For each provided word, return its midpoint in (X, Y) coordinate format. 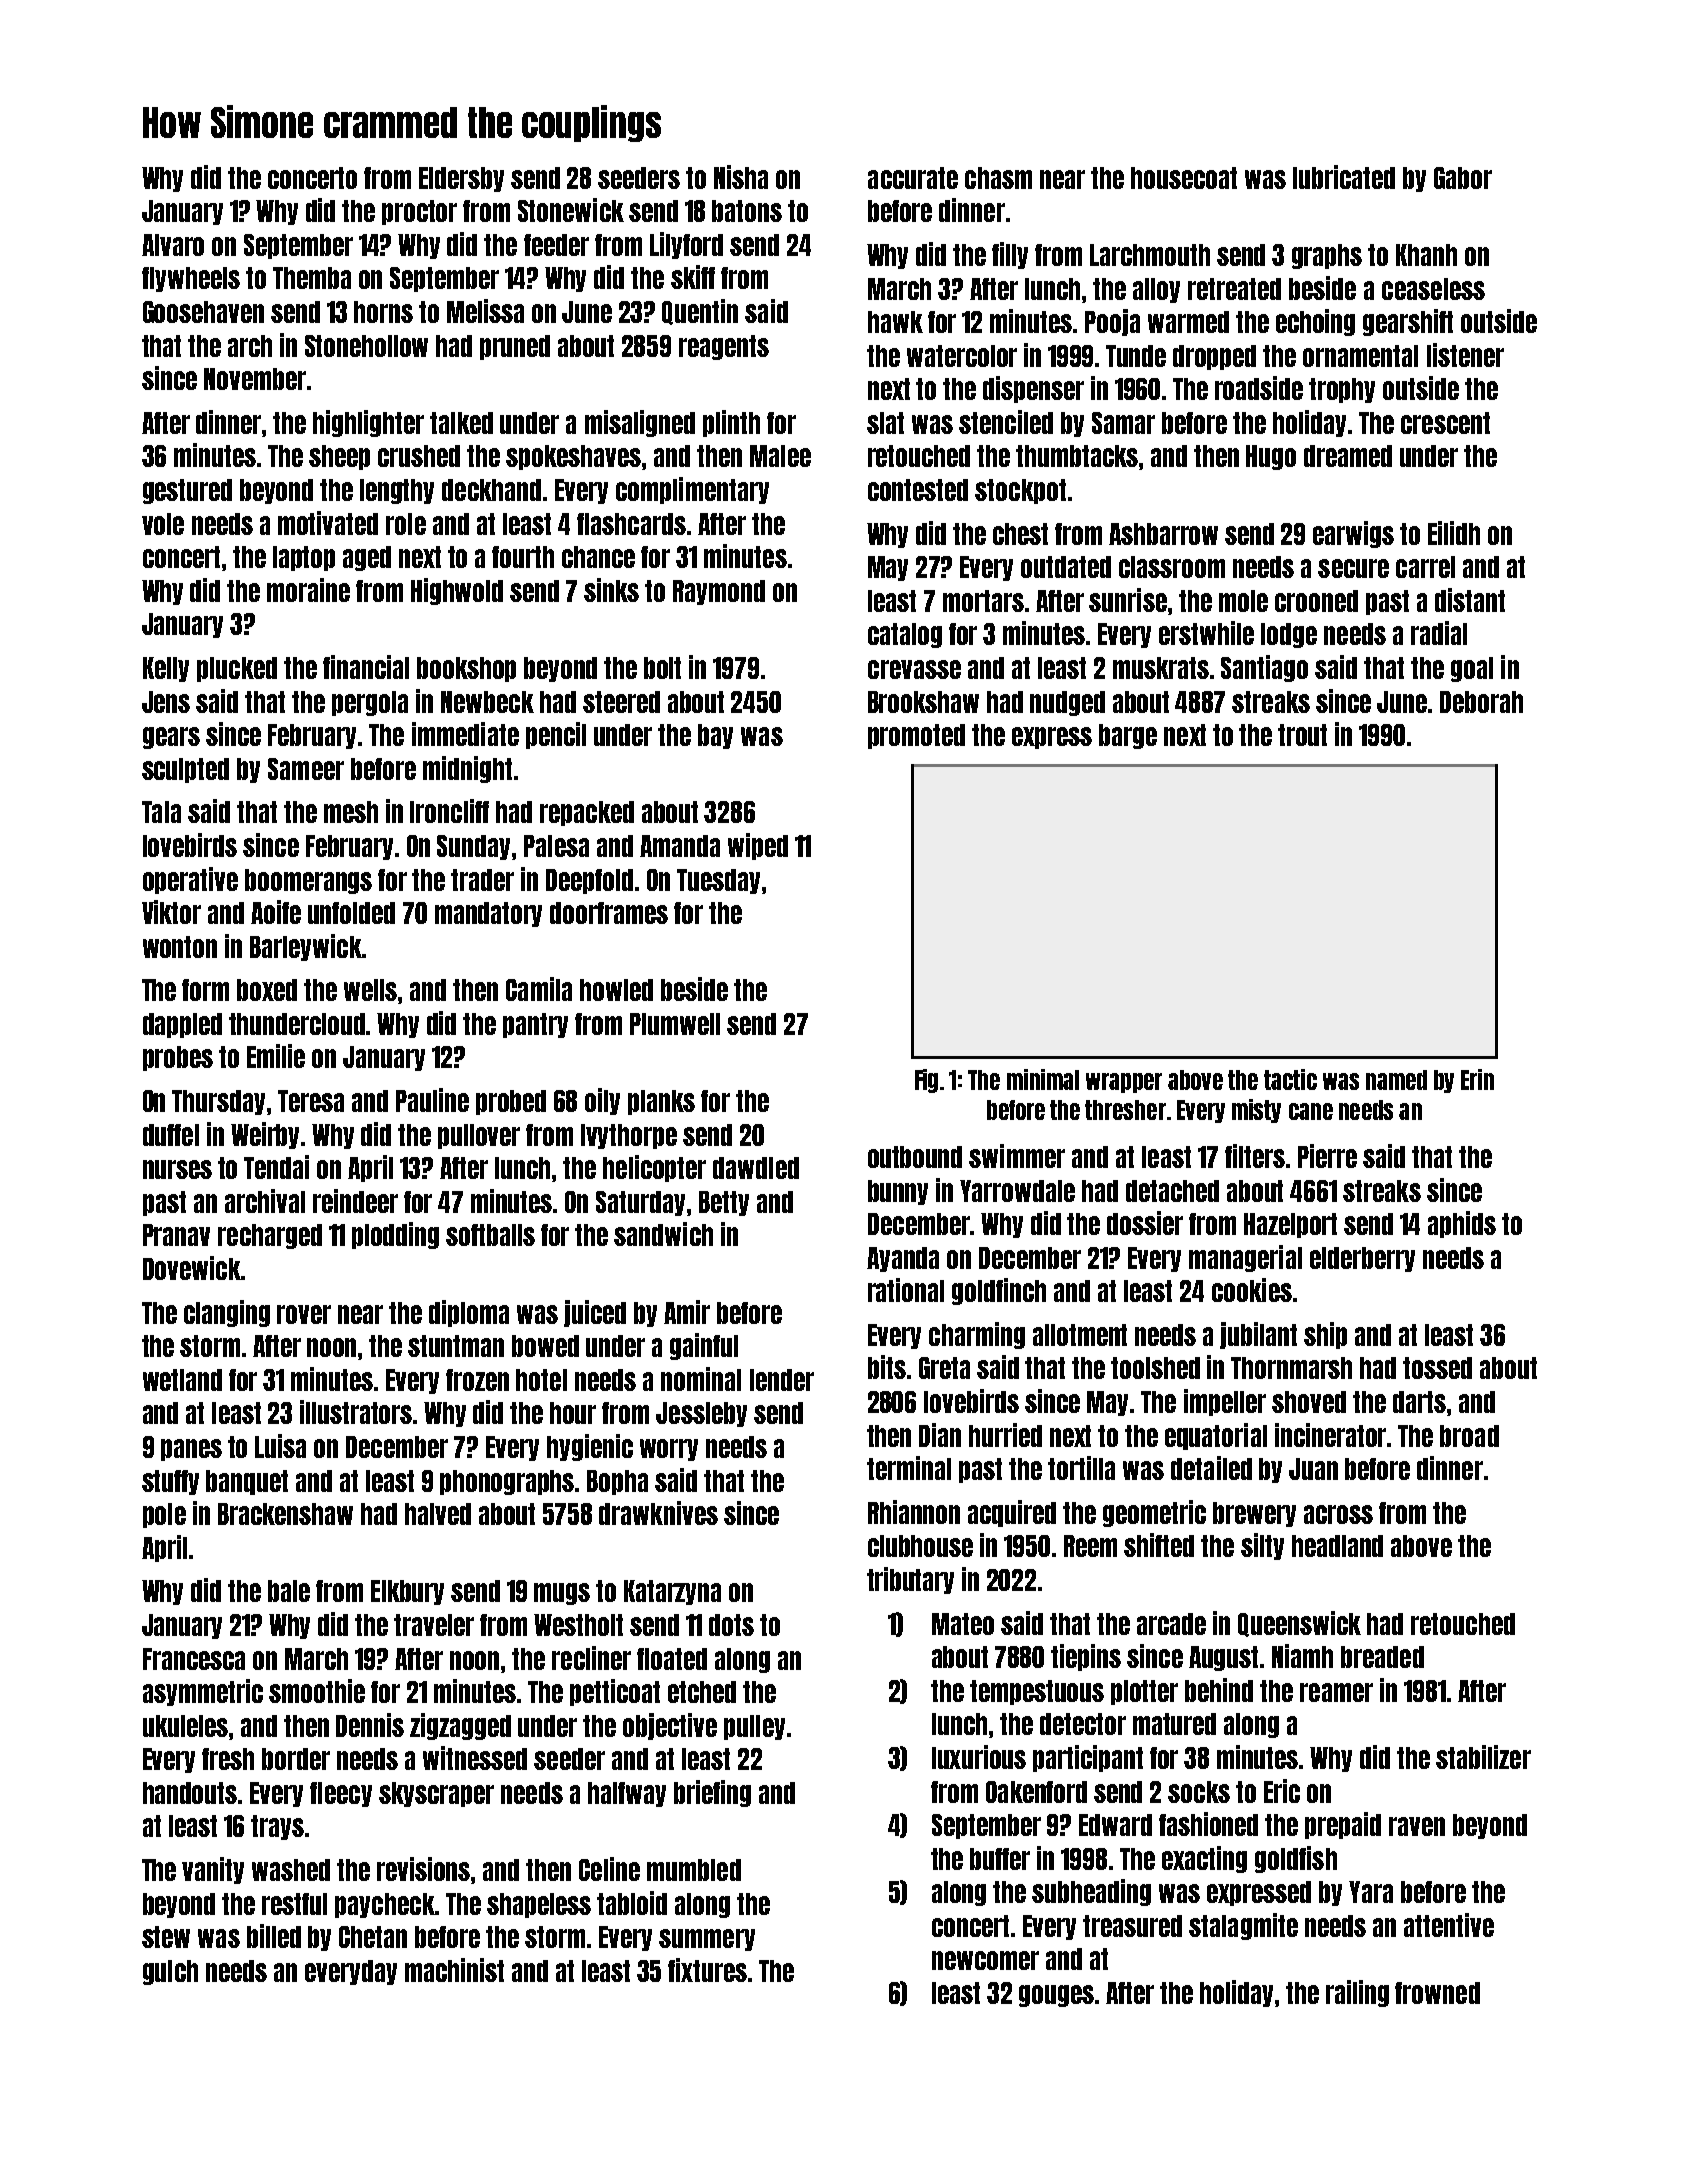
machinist (454, 1970)
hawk (895, 322)
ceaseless (1433, 289)
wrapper (1124, 1083)
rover (304, 1314)
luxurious (979, 1757)
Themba (312, 278)
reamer (1336, 1692)
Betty (724, 1203)
